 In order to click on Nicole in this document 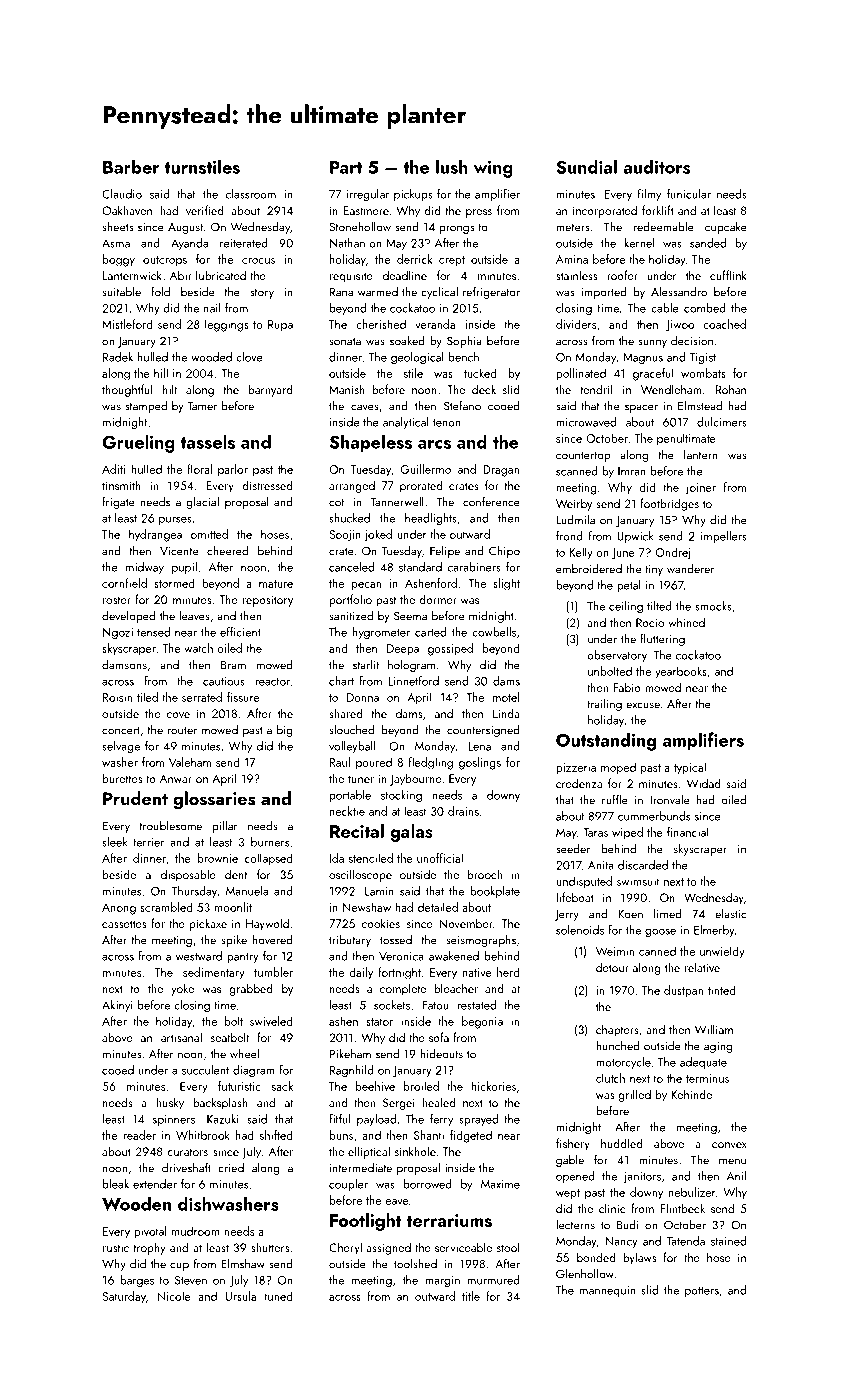, I will do `click(174, 1296)`.
